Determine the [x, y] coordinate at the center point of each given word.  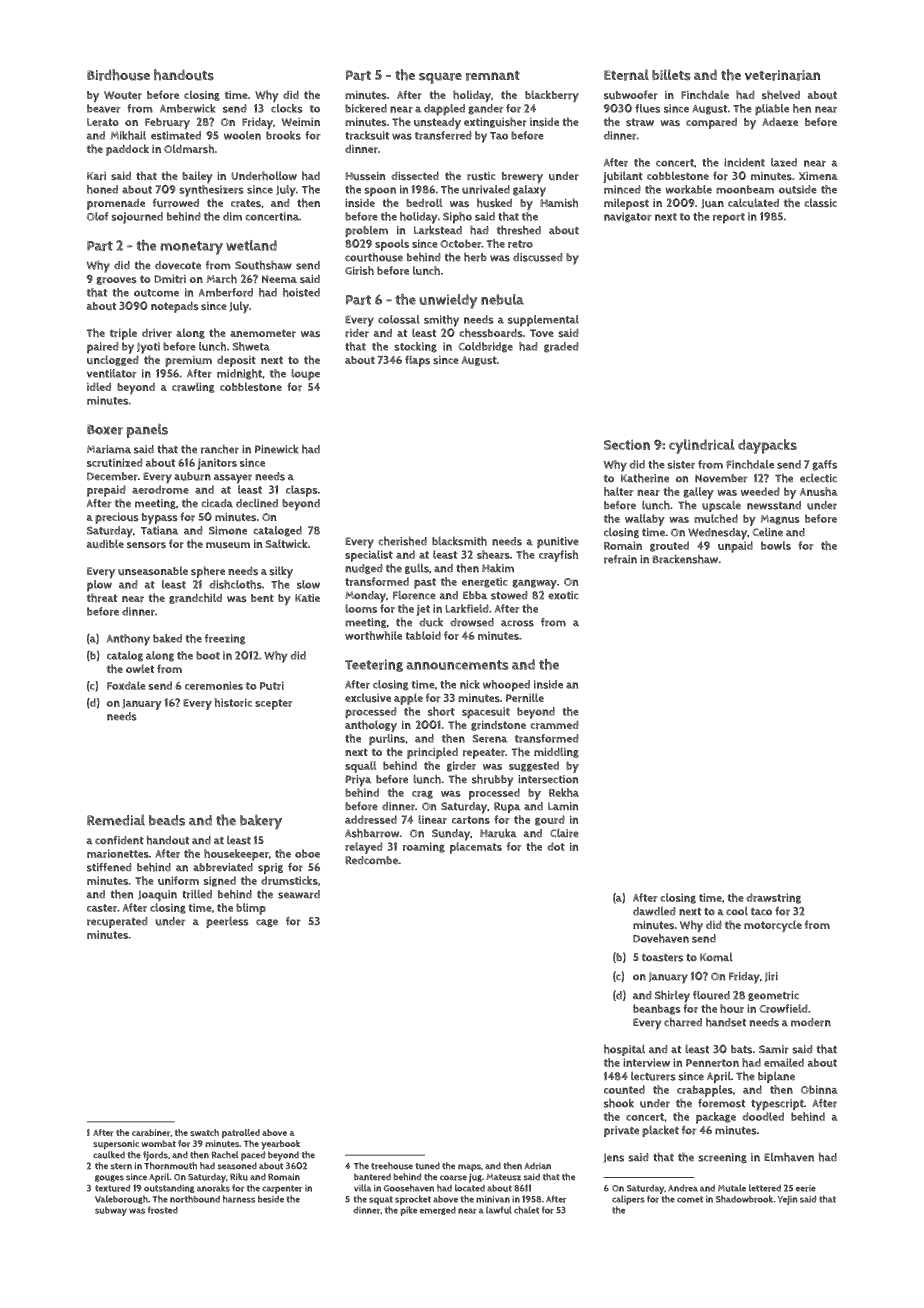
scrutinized [115, 462]
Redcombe [371, 860]
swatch [204, 1132]
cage [267, 923]
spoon [380, 192]
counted [624, 1089]
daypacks [767, 446]
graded [561, 347]
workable [688, 189]
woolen [242, 135]
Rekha [564, 792]
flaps [417, 361]
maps [469, 1168]
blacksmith [459, 541]
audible [105, 544]
